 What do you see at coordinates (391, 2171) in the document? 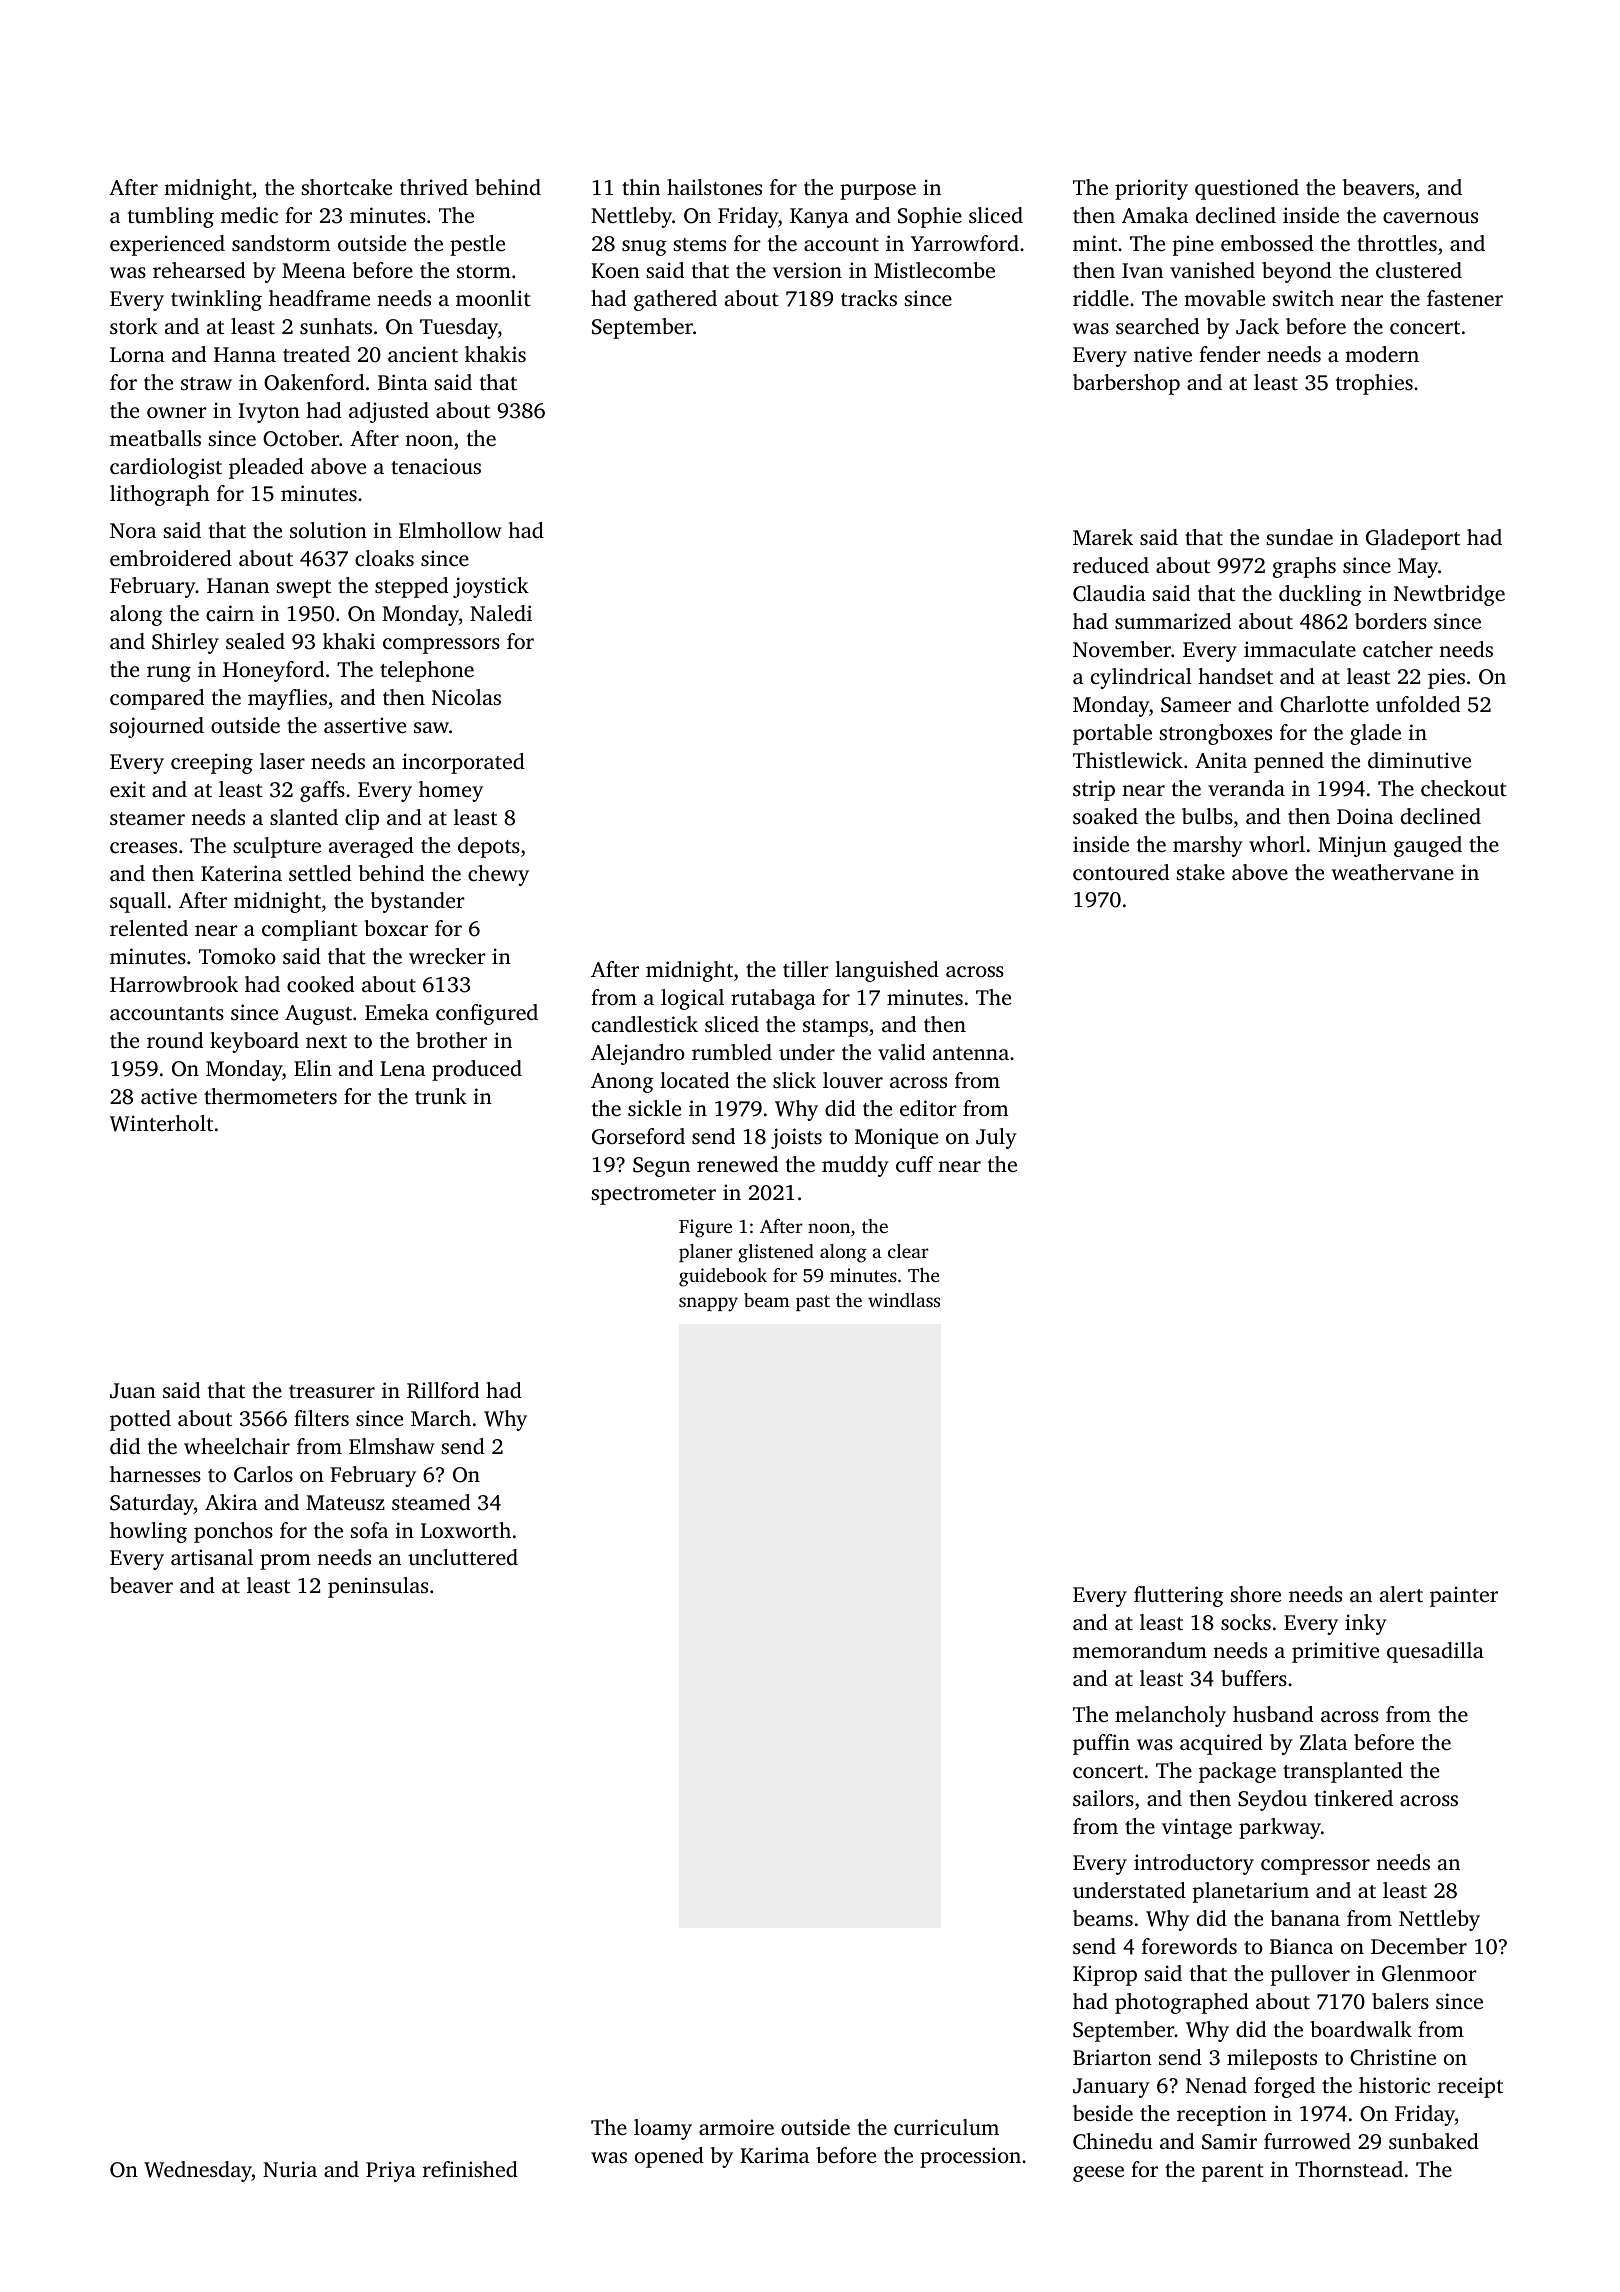
I see `Priya` at bounding box center [391, 2171].
